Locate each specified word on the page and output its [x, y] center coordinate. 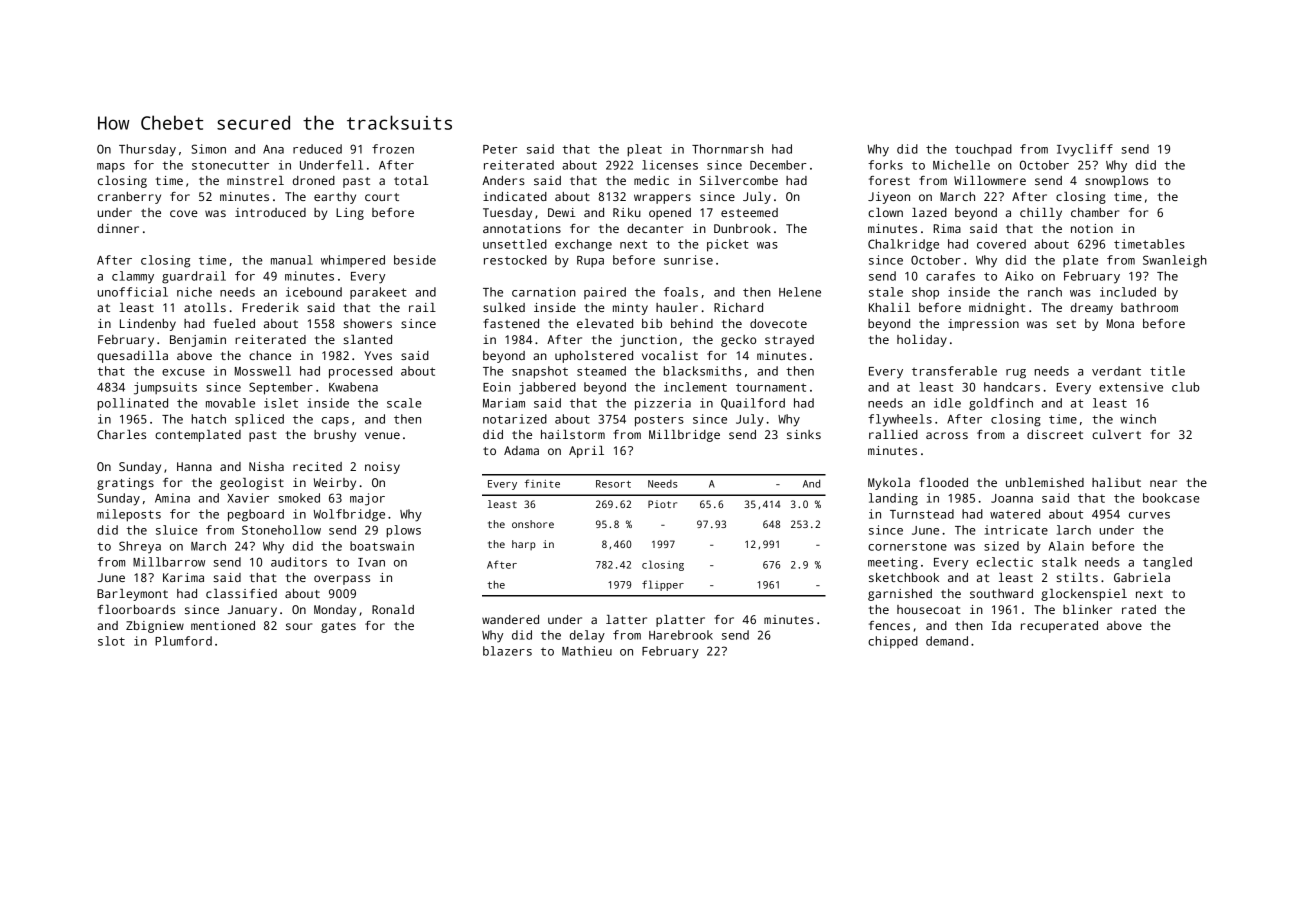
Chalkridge [903, 245]
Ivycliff [1085, 150]
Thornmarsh [727, 149]
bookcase [1171, 498]
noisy [382, 468]
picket [728, 245]
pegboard [256, 515]
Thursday [147, 150]
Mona [1120, 323]
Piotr [662, 504]
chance [270, 355]
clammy [133, 277]
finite [542, 483]
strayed [789, 341]
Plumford [183, 641]
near [1163, 483]
